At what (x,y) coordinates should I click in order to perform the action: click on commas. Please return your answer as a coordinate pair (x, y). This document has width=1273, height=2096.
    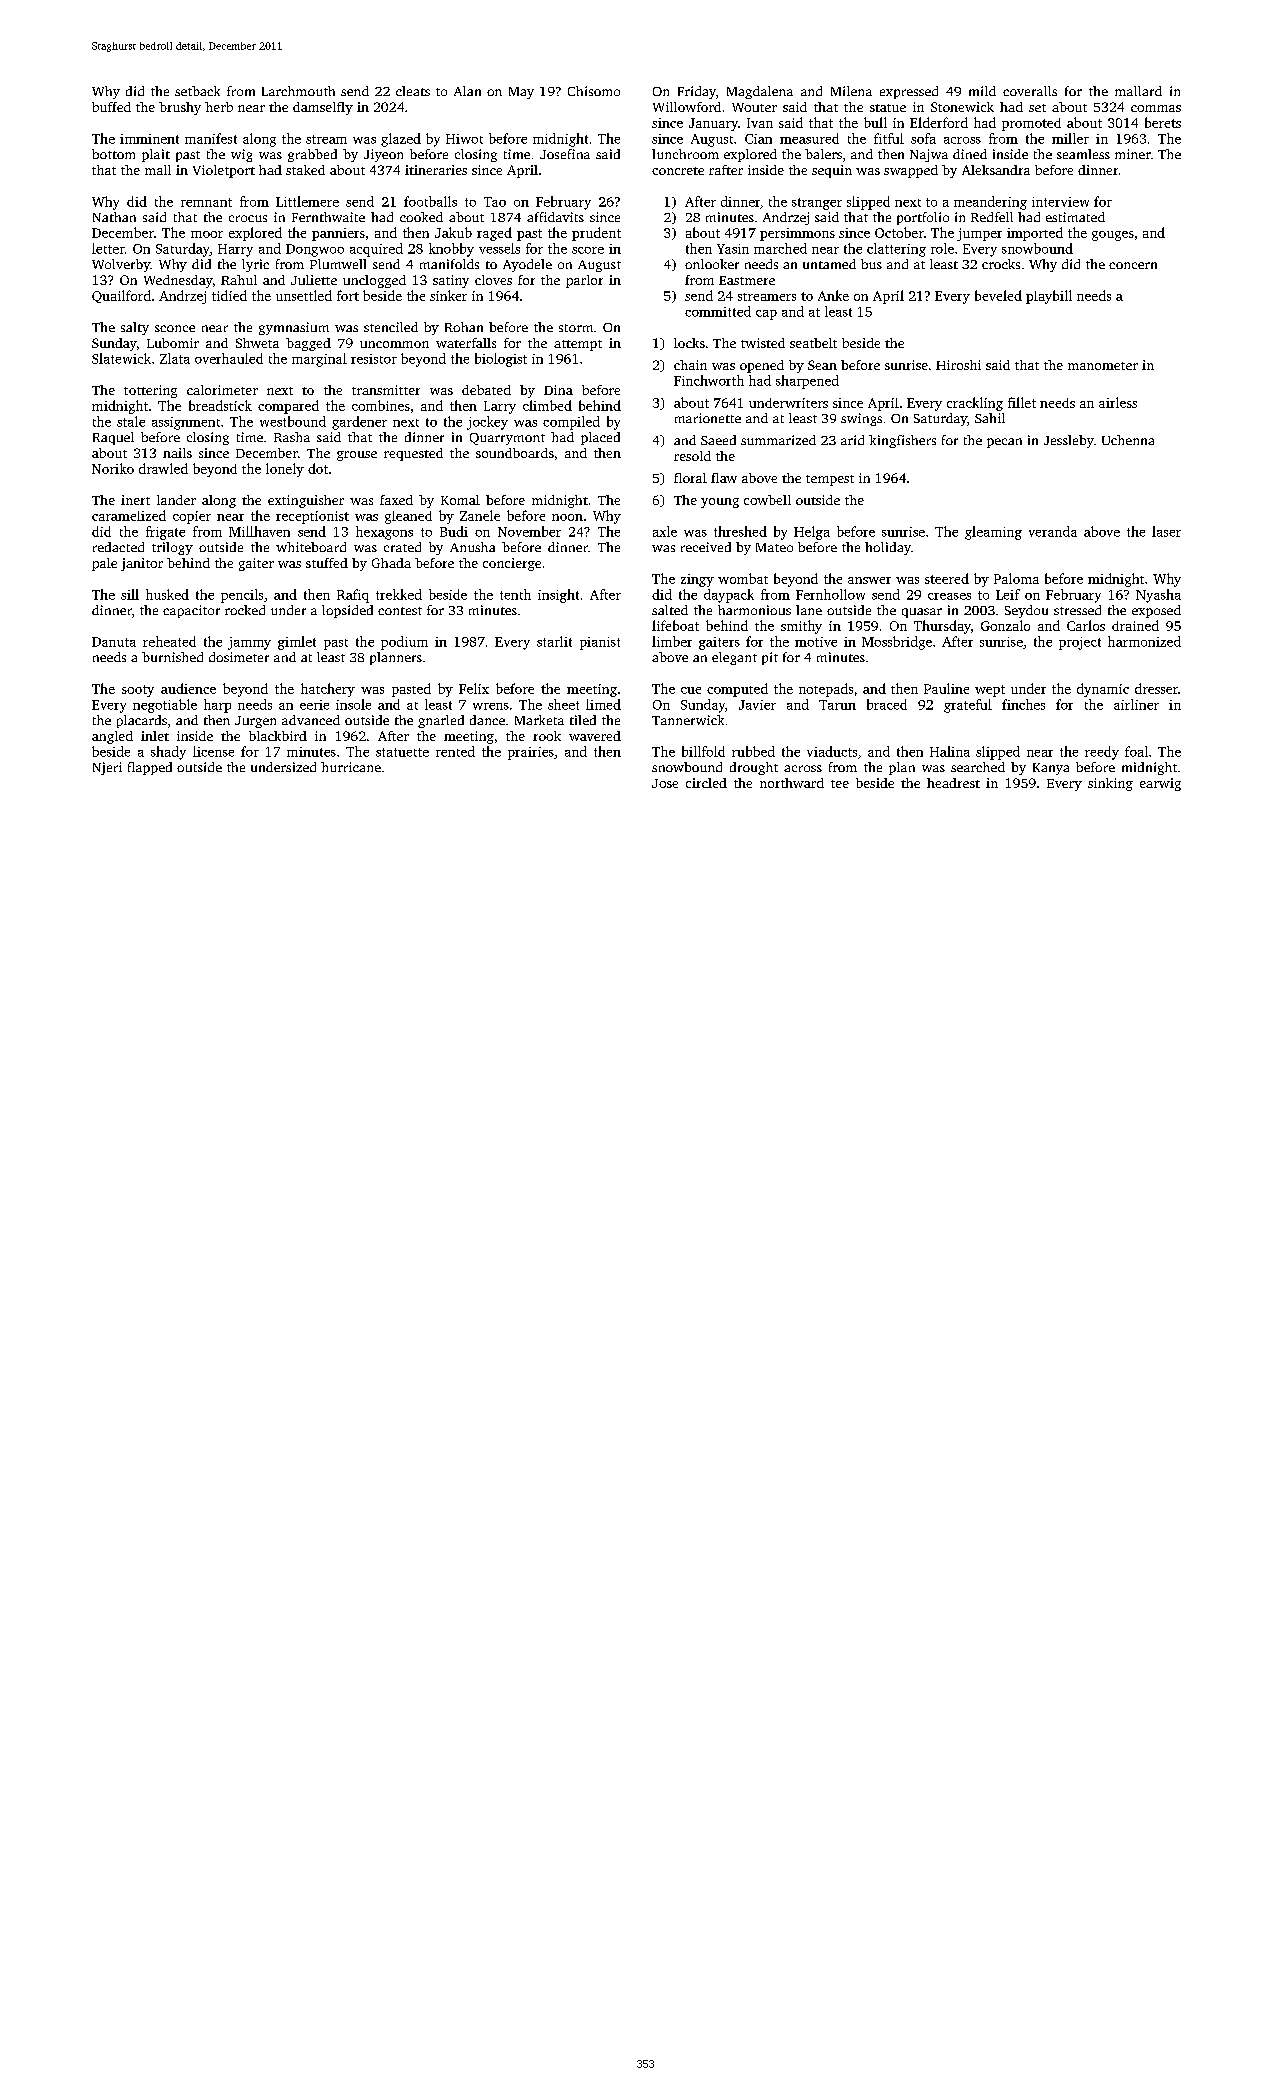
    Looking at the image, I should click on (1156, 108).
